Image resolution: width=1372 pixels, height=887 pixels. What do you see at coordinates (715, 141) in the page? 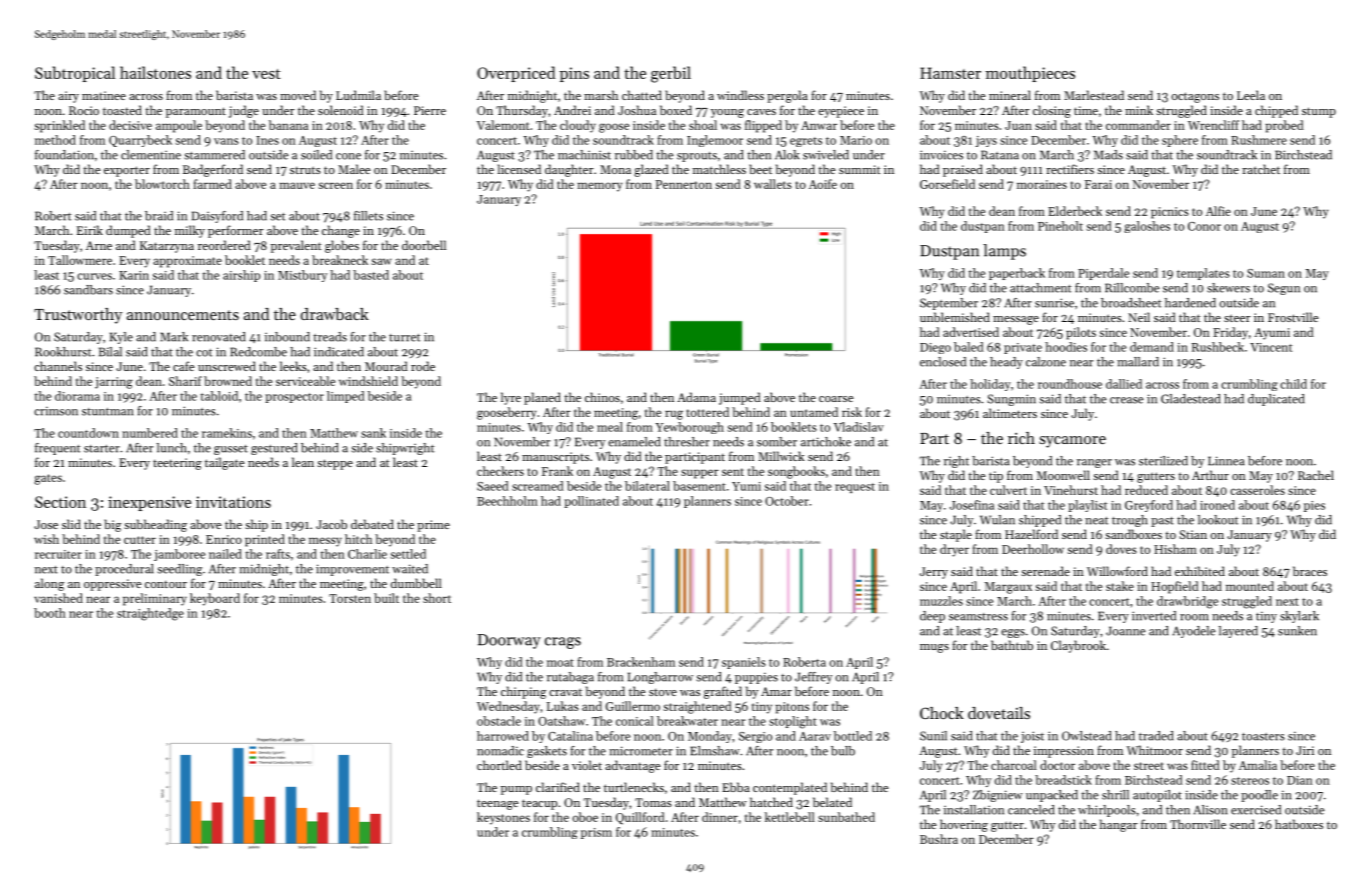
I see `Inglemoor` at bounding box center [715, 141].
